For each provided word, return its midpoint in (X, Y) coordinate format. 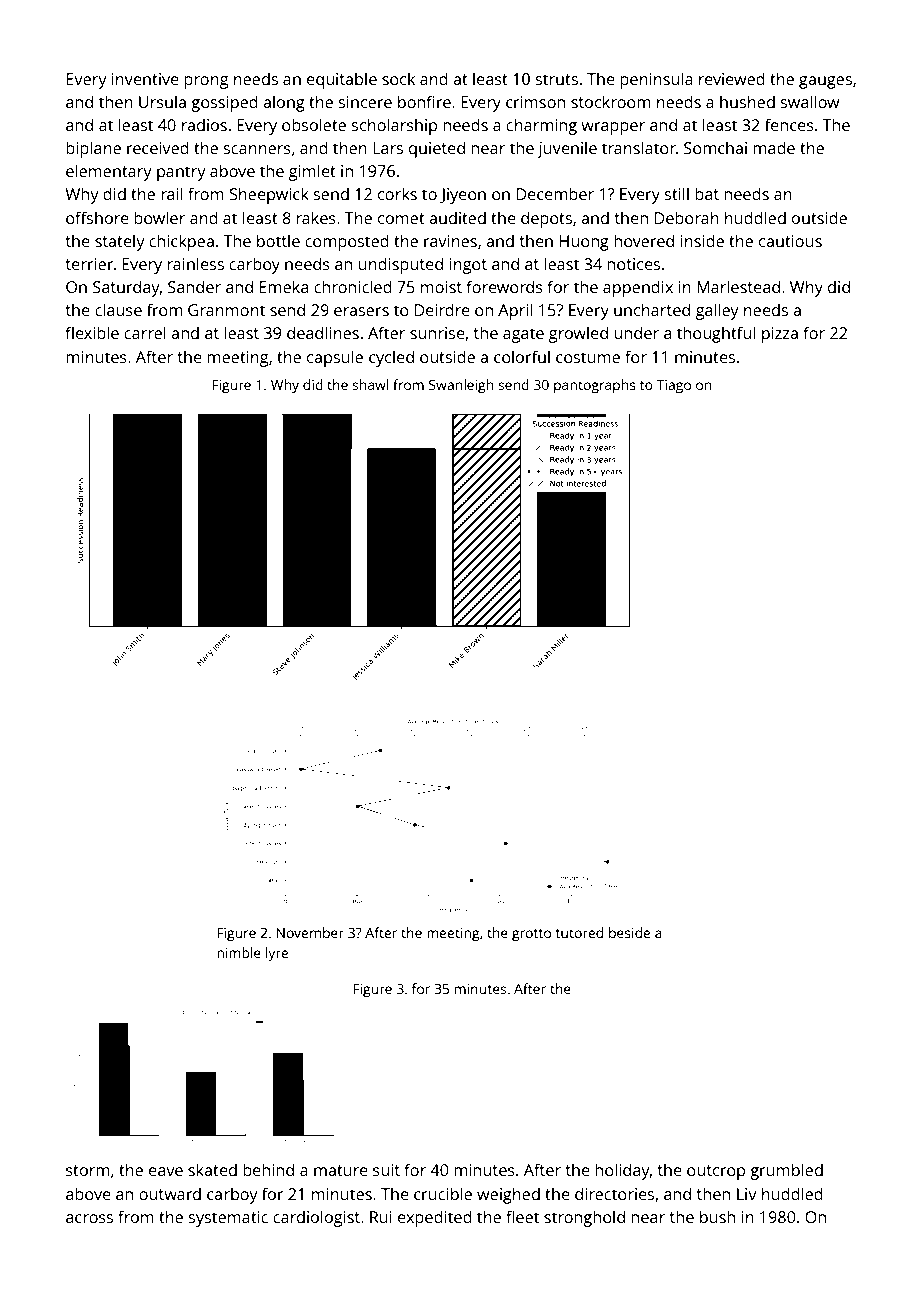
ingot (468, 266)
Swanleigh (461, 386)
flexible (92, 332)
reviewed (732, 78)
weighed (508, 1195)
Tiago (673, 387)
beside (629, 932)
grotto (531, 935)
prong (206, 82)
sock (398, 78)
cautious (790, 241)
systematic (228, 1219)
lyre (277, 954)
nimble (239, 952)
